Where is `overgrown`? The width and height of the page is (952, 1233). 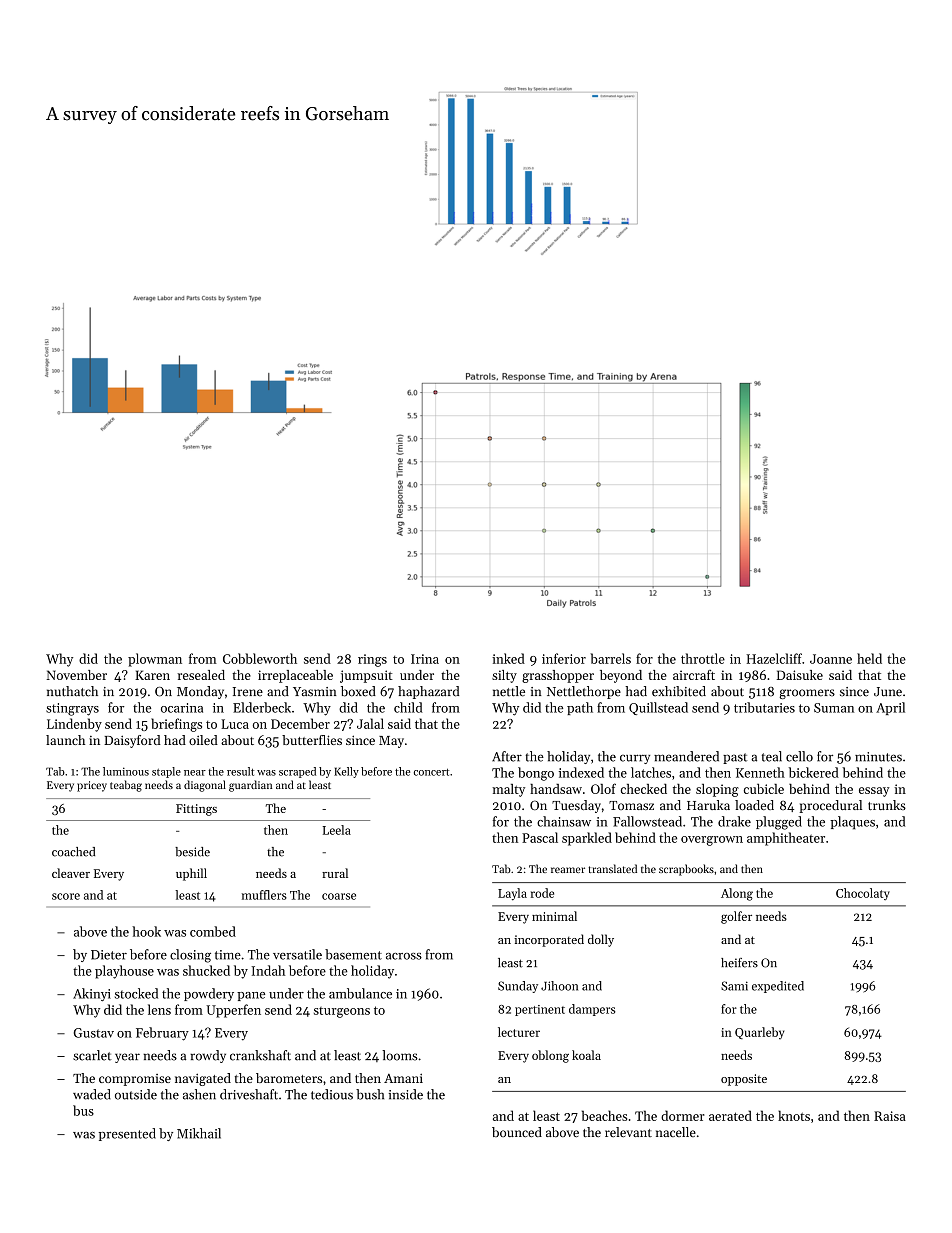
overgrown is located at coordinates (712, 841).
